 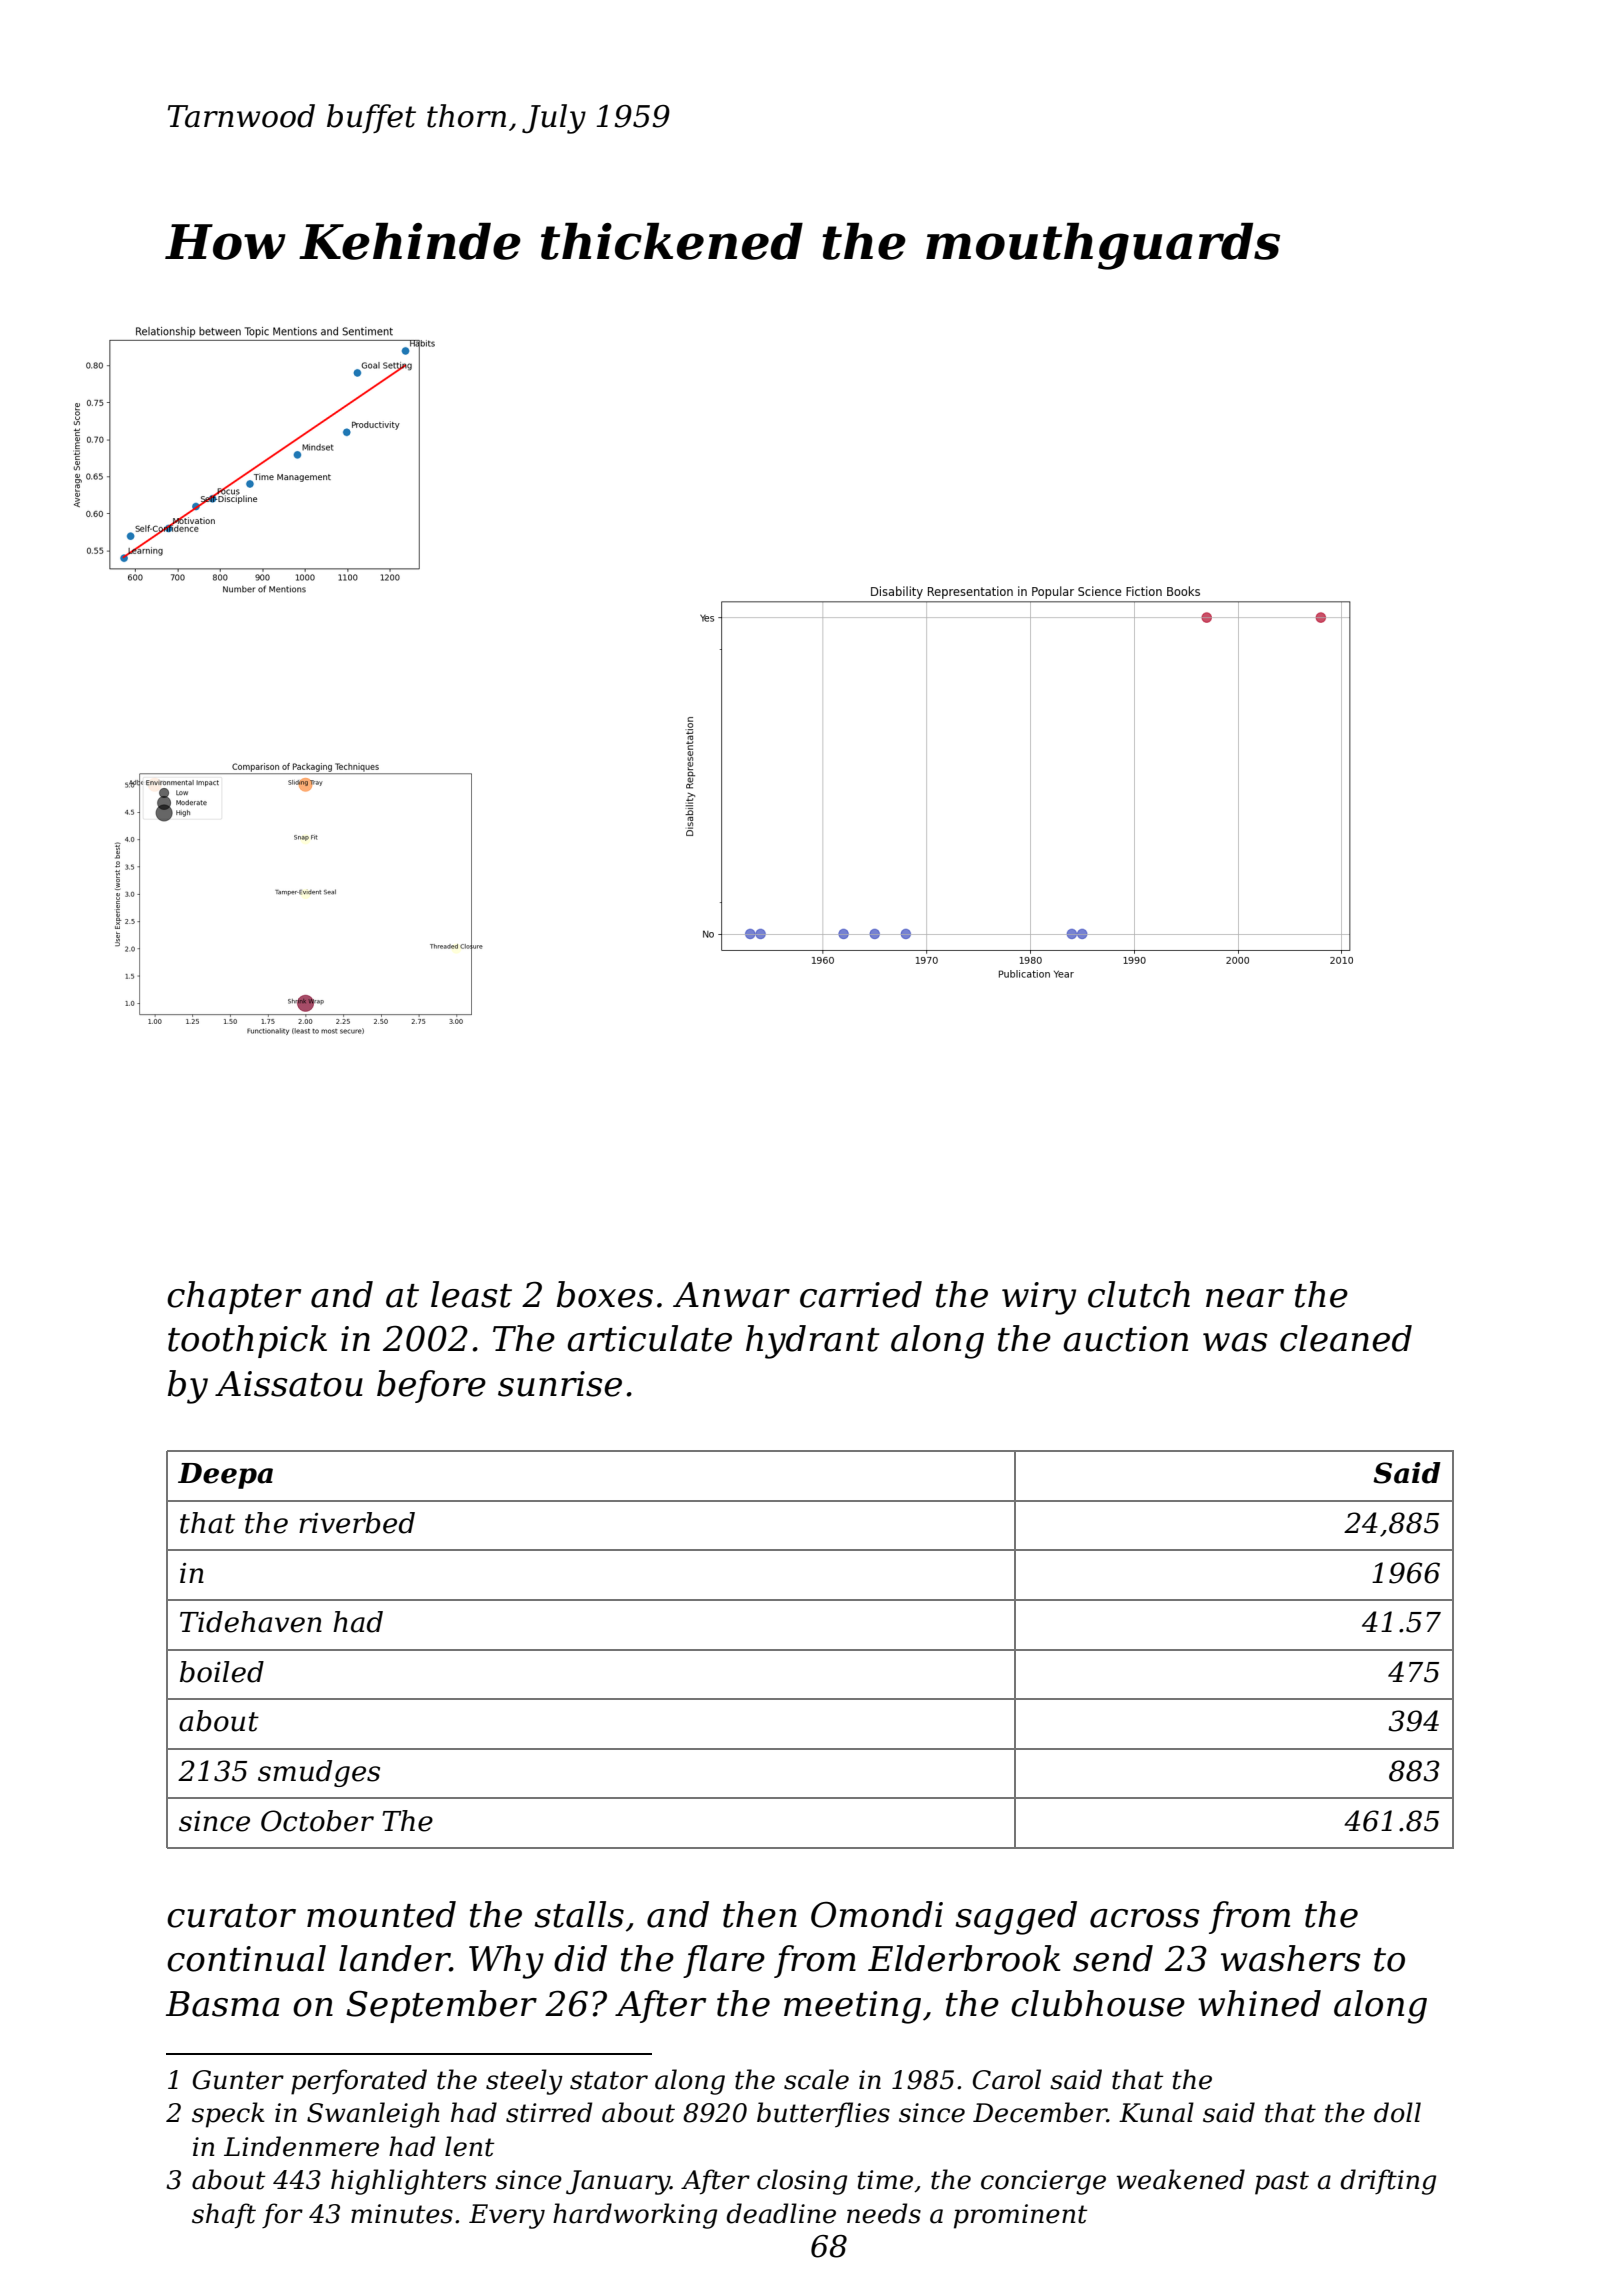 What do you see at coordinates (609, 2080) in the page?
I see `stator` at bounding box center [609, 2080].
